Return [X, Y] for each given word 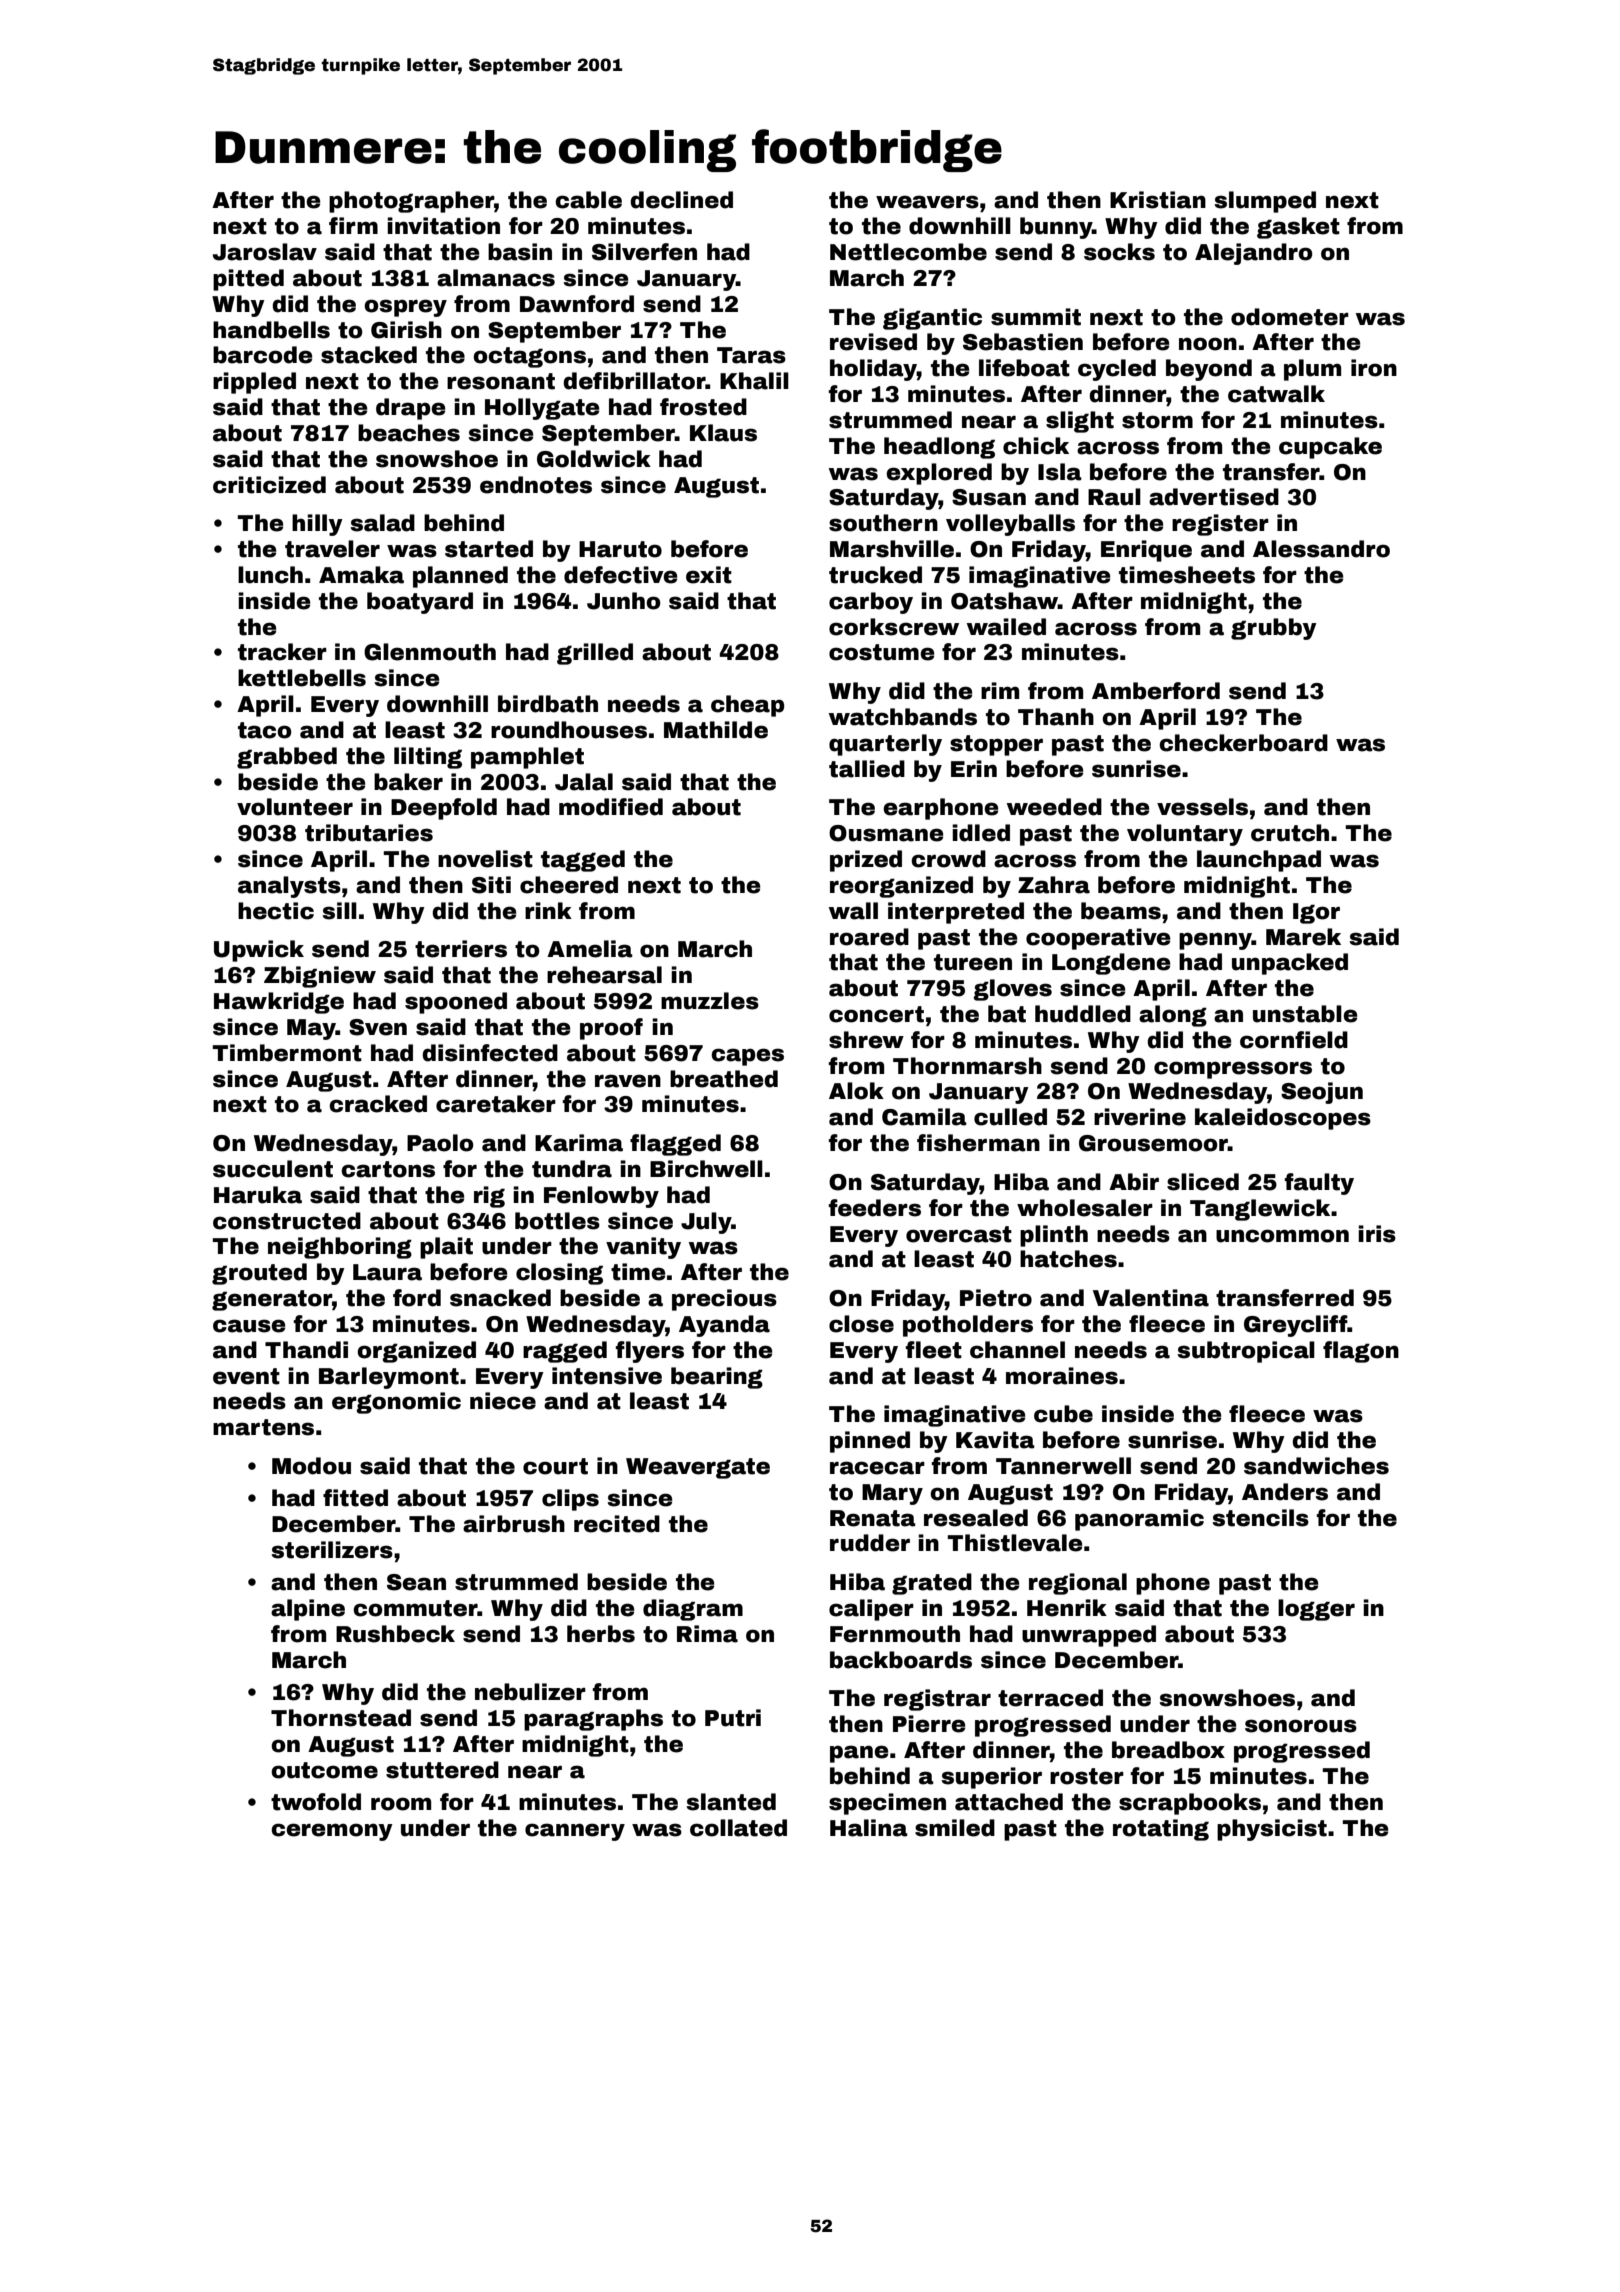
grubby [1274, 629]
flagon [1361, 1352]
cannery [575, 1832]
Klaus [723, 433]
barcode [263, 355]
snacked [500, 1298]
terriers [461, 949]
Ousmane [886, 833]
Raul [1114, 497]
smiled [955, 1828]
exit [709, 575]
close [861, 1324]
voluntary [1185, 835]
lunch [270, 575]
